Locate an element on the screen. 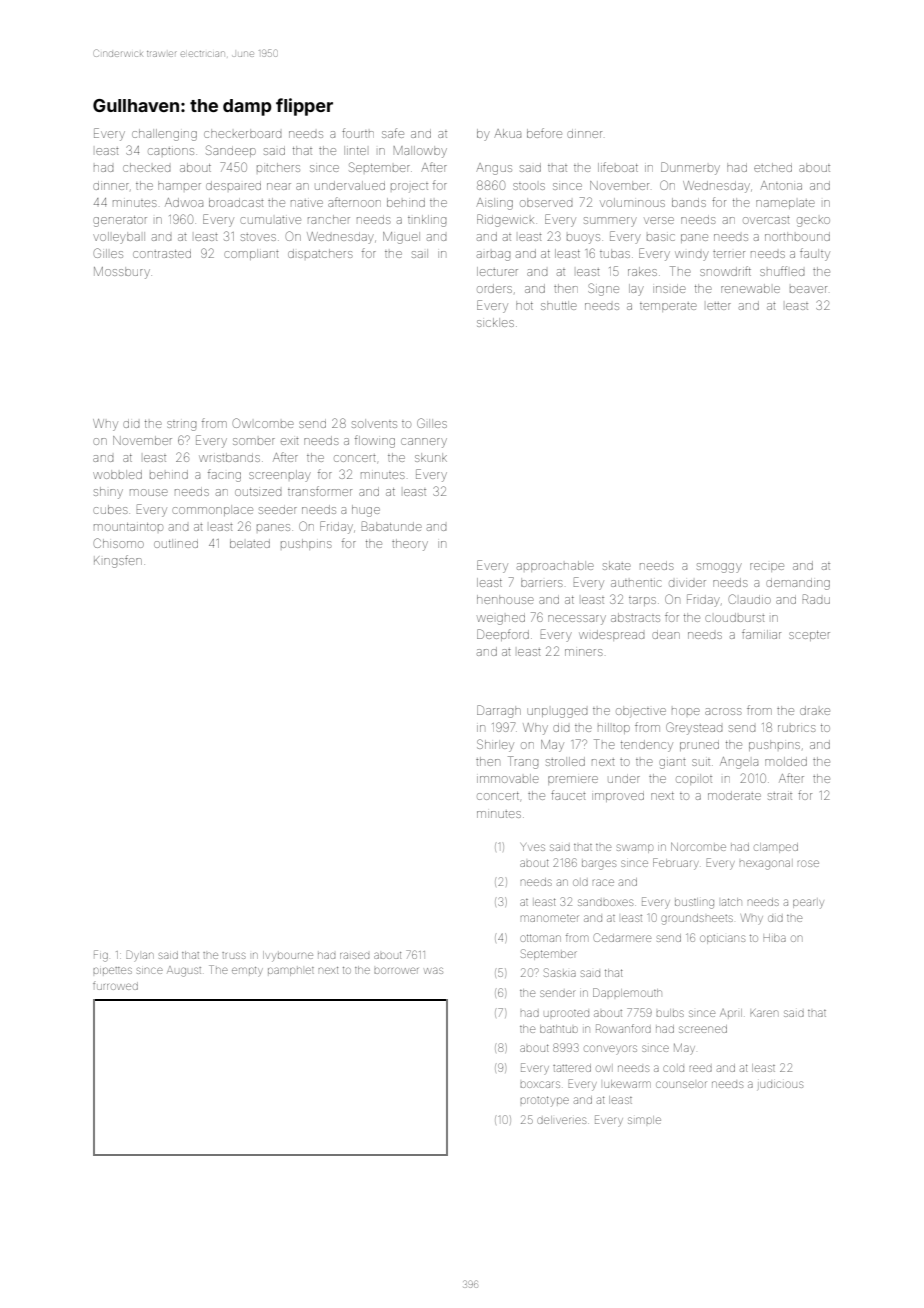 The height and width of the screenshot is (1308, 924). sickles is located at coordinates (495, 322).
